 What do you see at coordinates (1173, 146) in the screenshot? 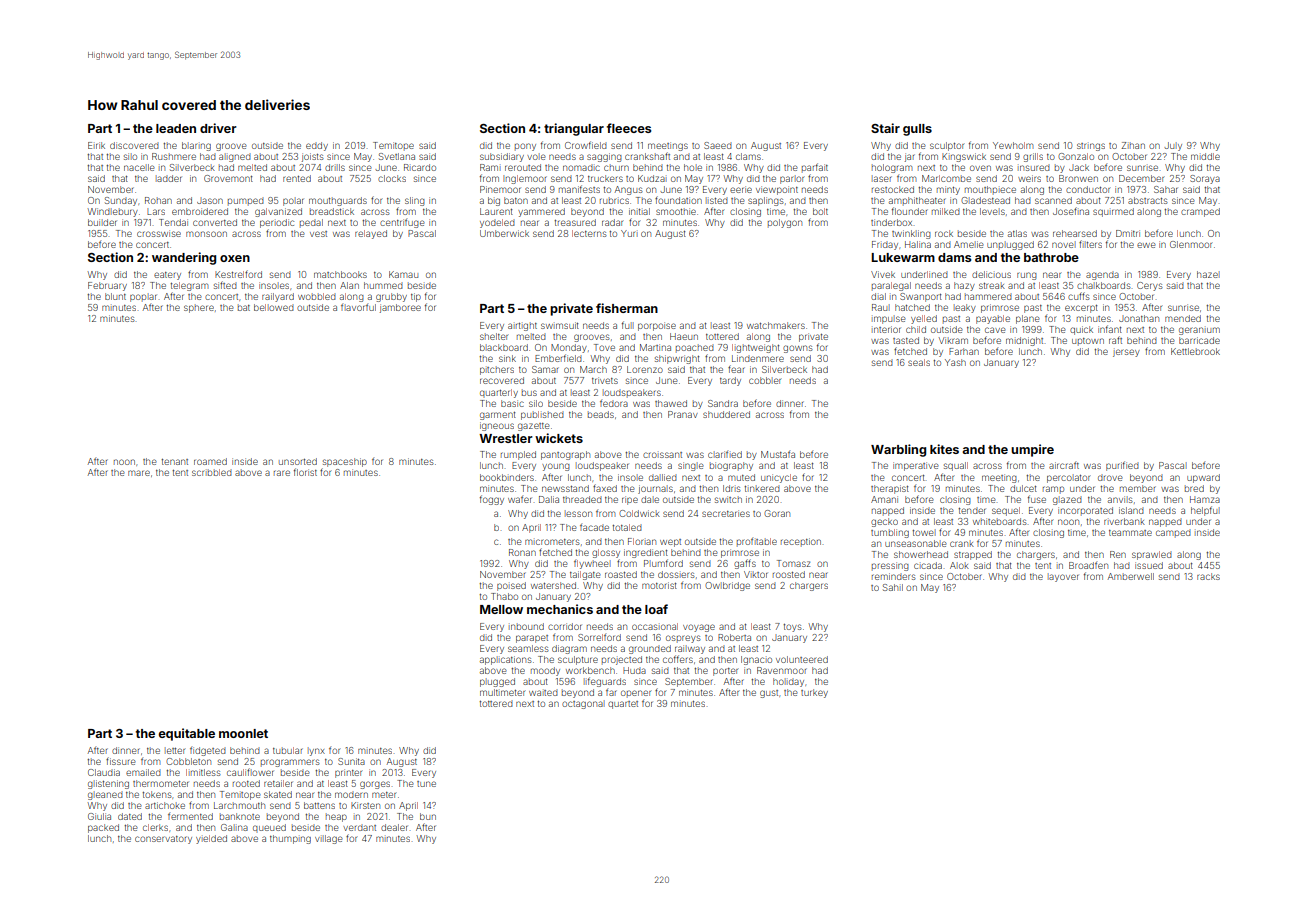
I see `July` at bounding box center [1173, 146].
